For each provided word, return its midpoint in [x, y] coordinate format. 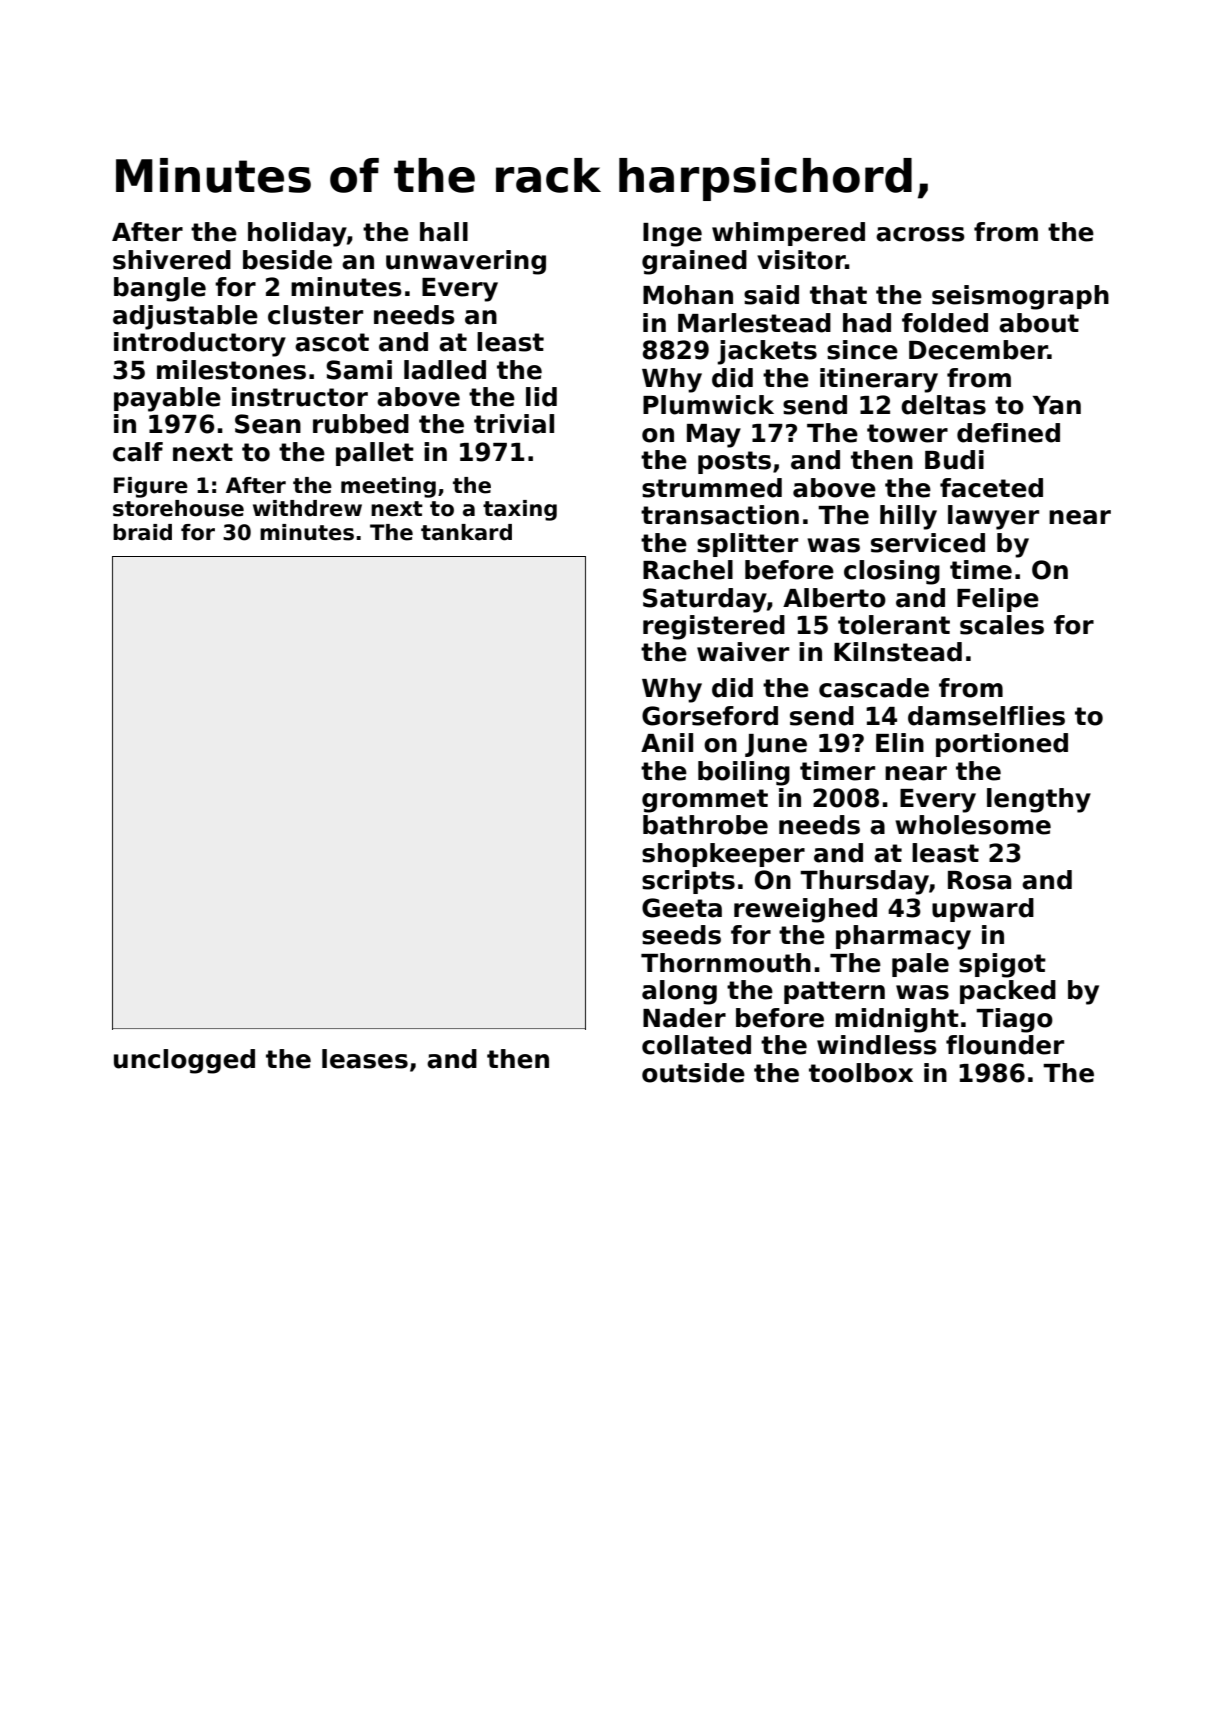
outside [693, 1073]
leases [365, 1059]
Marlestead [754, 323]
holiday [297, 234]
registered [714, 627]
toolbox [861, 1073]
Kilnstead [898, 652]
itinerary [879, 380]
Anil [667, 742]
